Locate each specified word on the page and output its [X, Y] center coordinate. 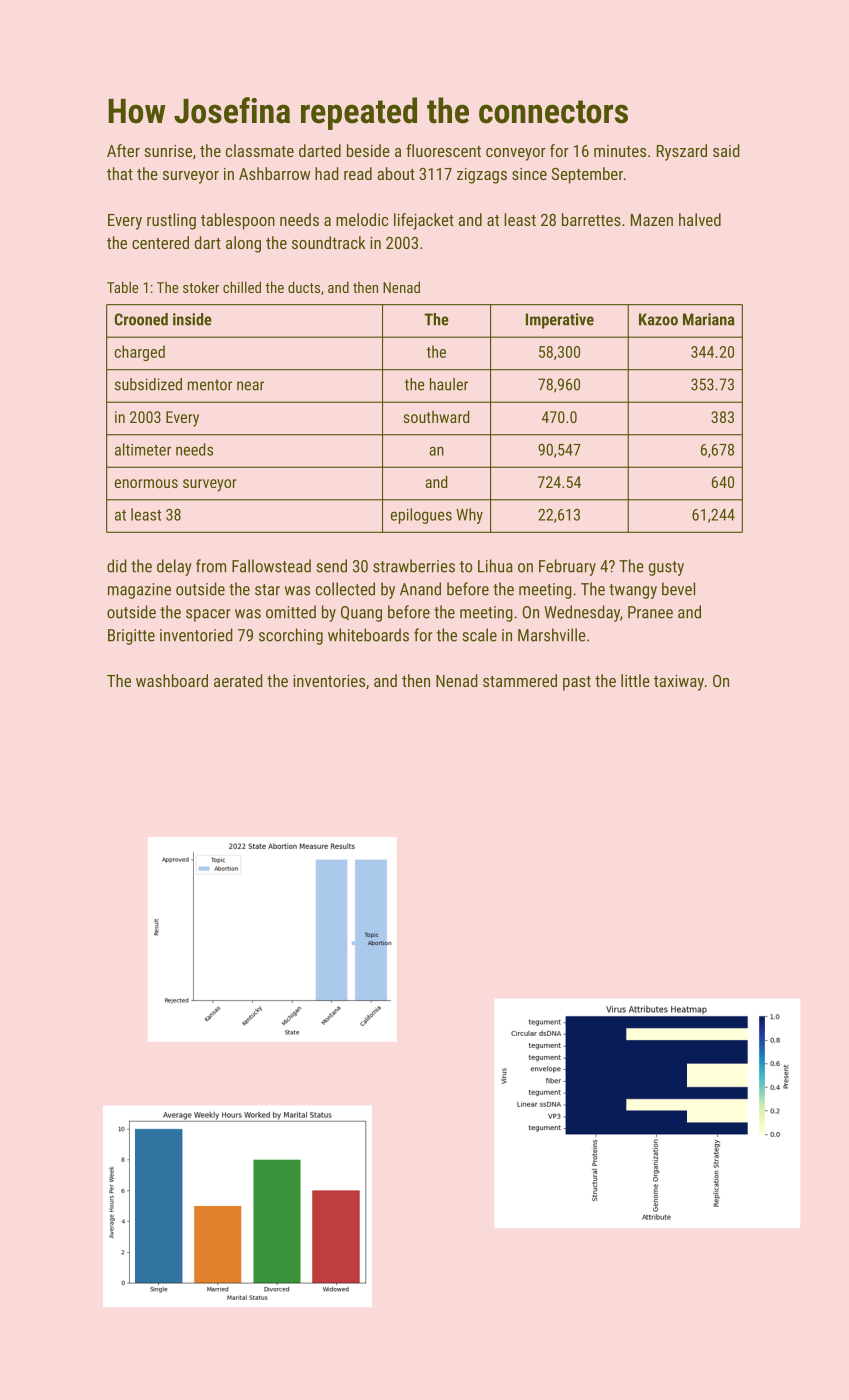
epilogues [421, 516]
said [726, 150]
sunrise [168, 151]
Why [469, 516]
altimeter [143, 449]
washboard [172, 680]
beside [368, 150]
